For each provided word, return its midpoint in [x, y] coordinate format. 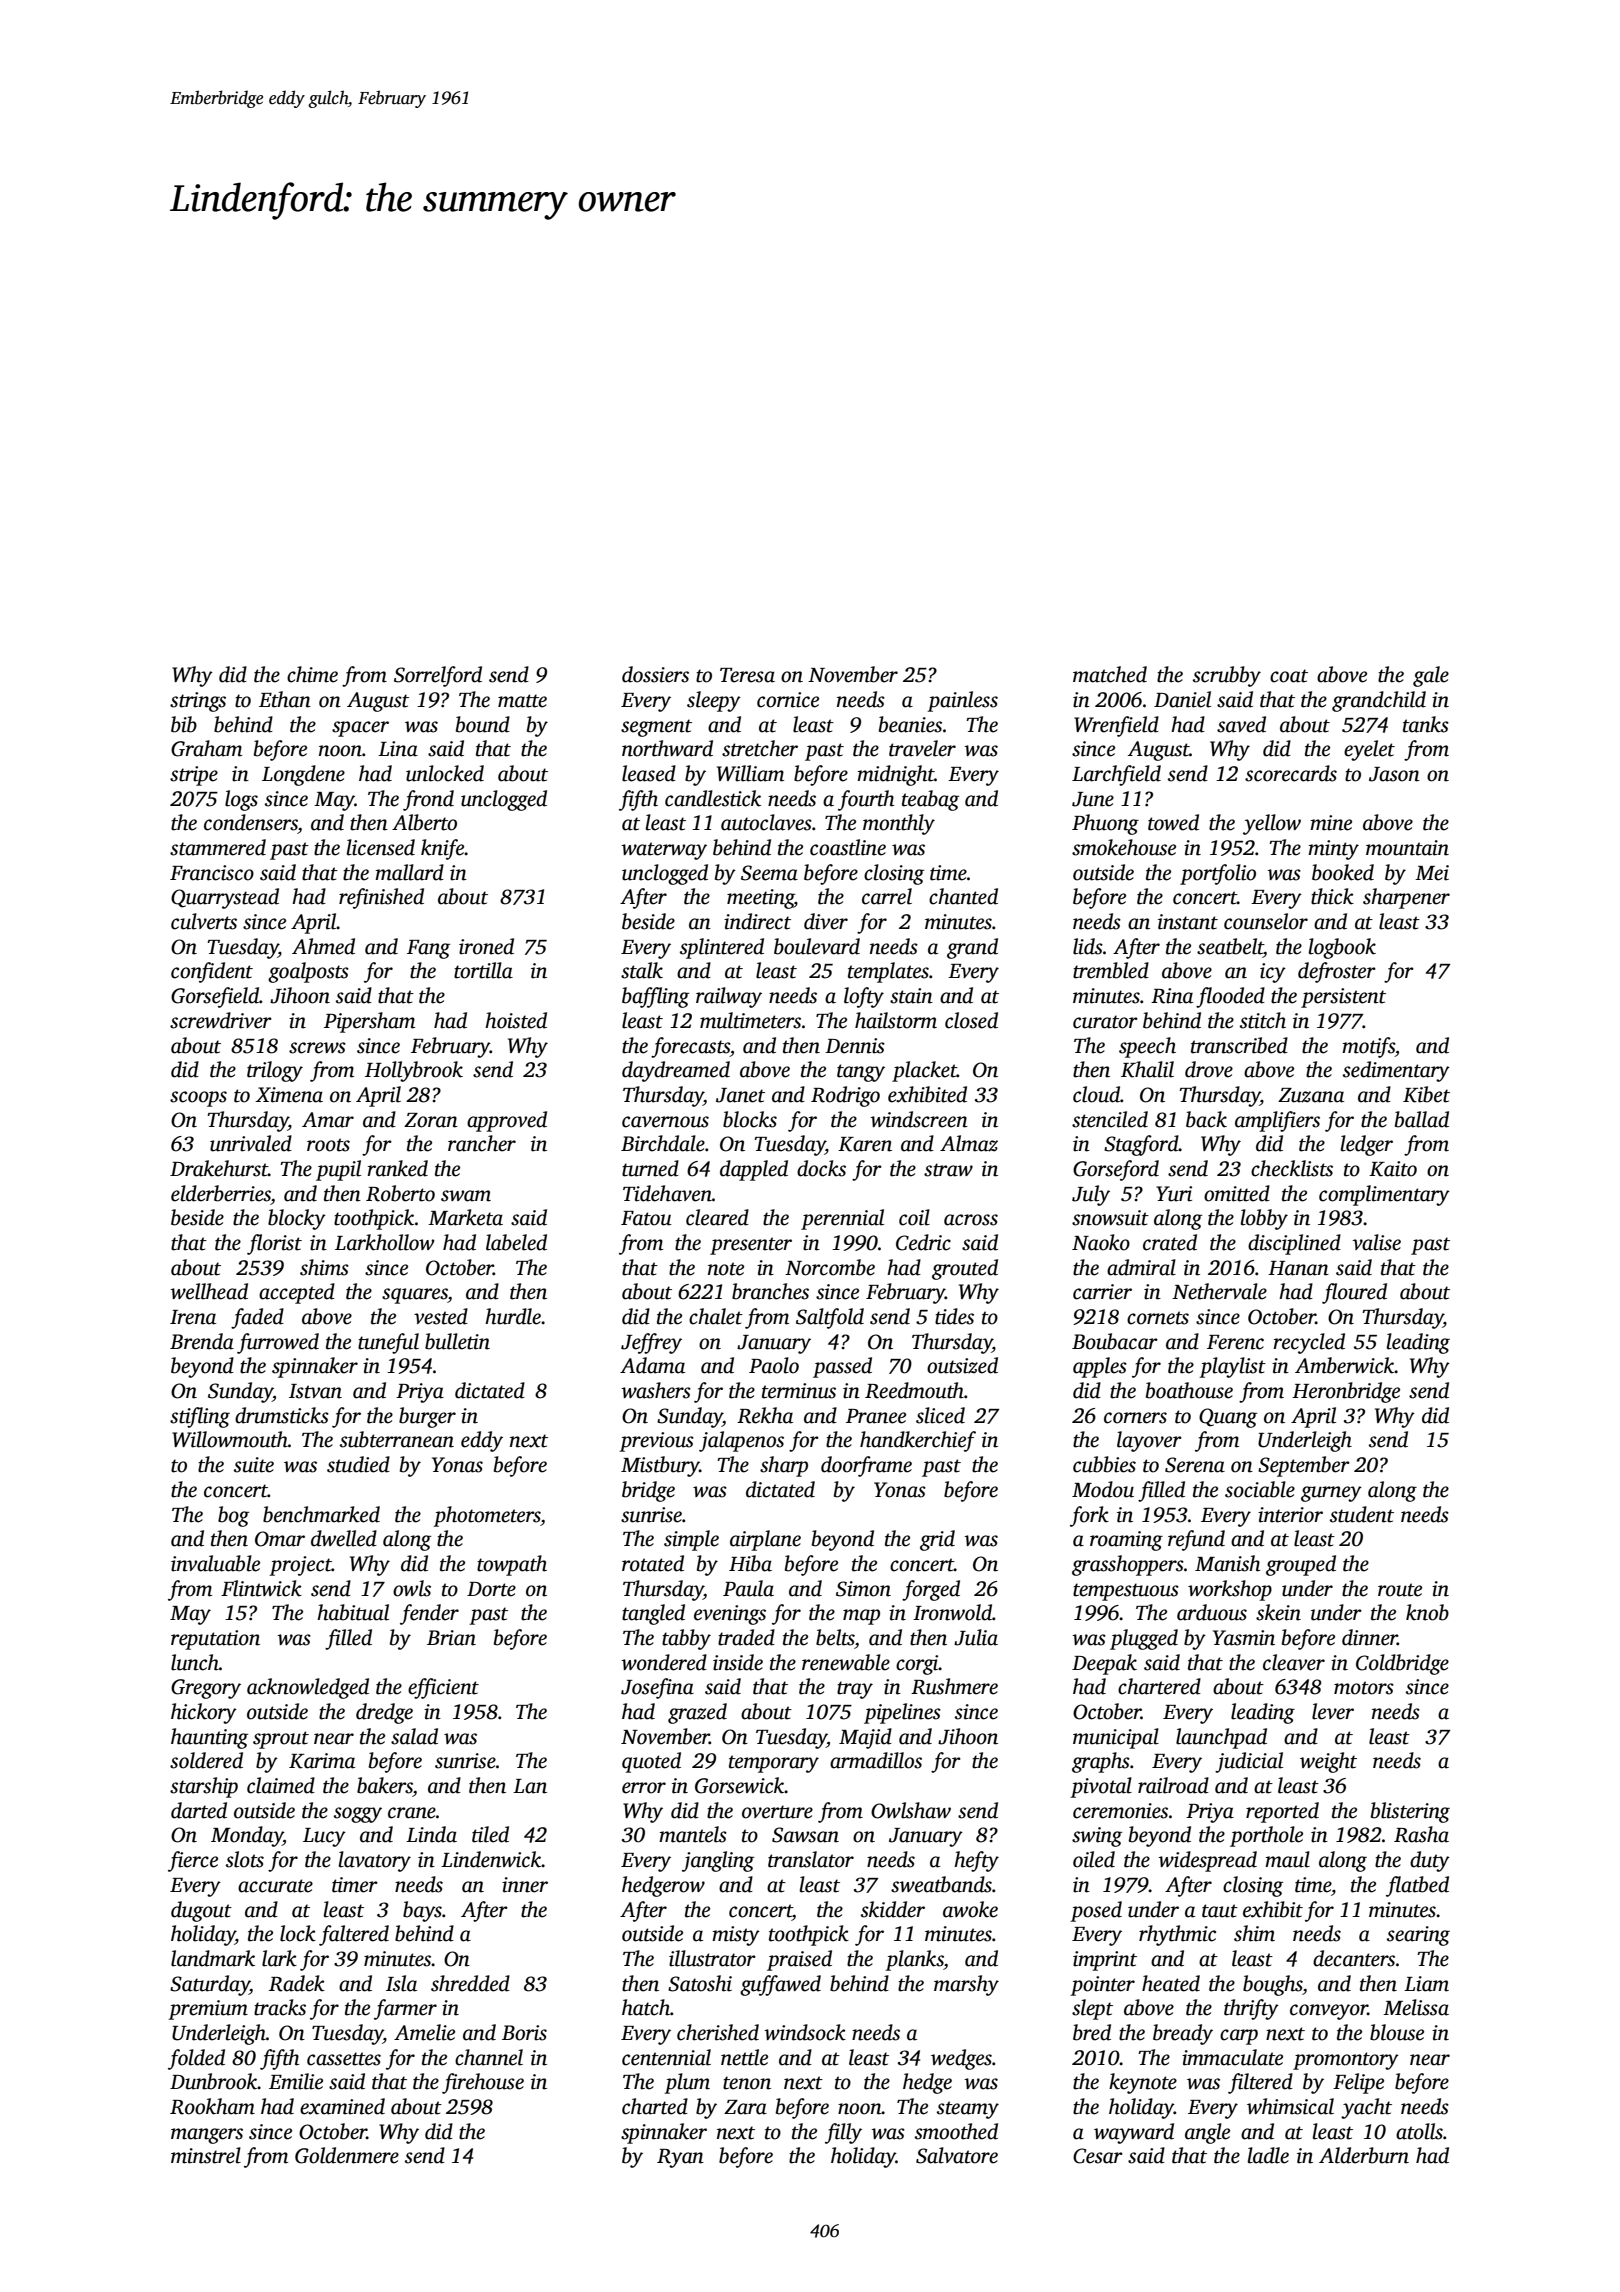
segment [656, 728]
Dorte [491, 1589]
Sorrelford [438, 676]
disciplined [1294, 1244]
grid [937, 1540]
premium [208, 2010]
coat [1289, 676]
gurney [1331, 1494]
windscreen [919, 1119]
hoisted [516, 1020]
